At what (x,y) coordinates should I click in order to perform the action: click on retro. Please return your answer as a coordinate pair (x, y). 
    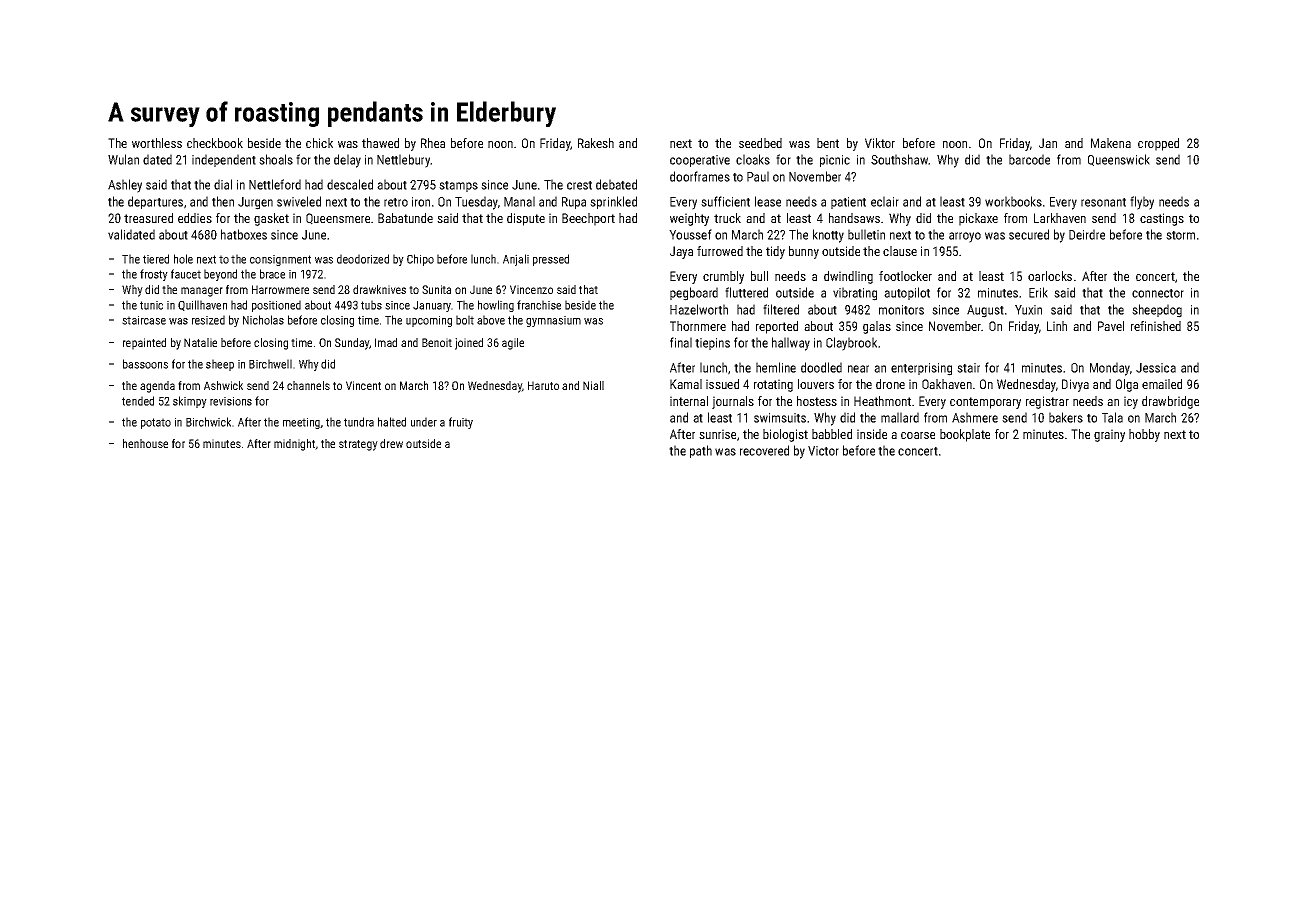
    Looking at the image, I should click on (396, 202).
